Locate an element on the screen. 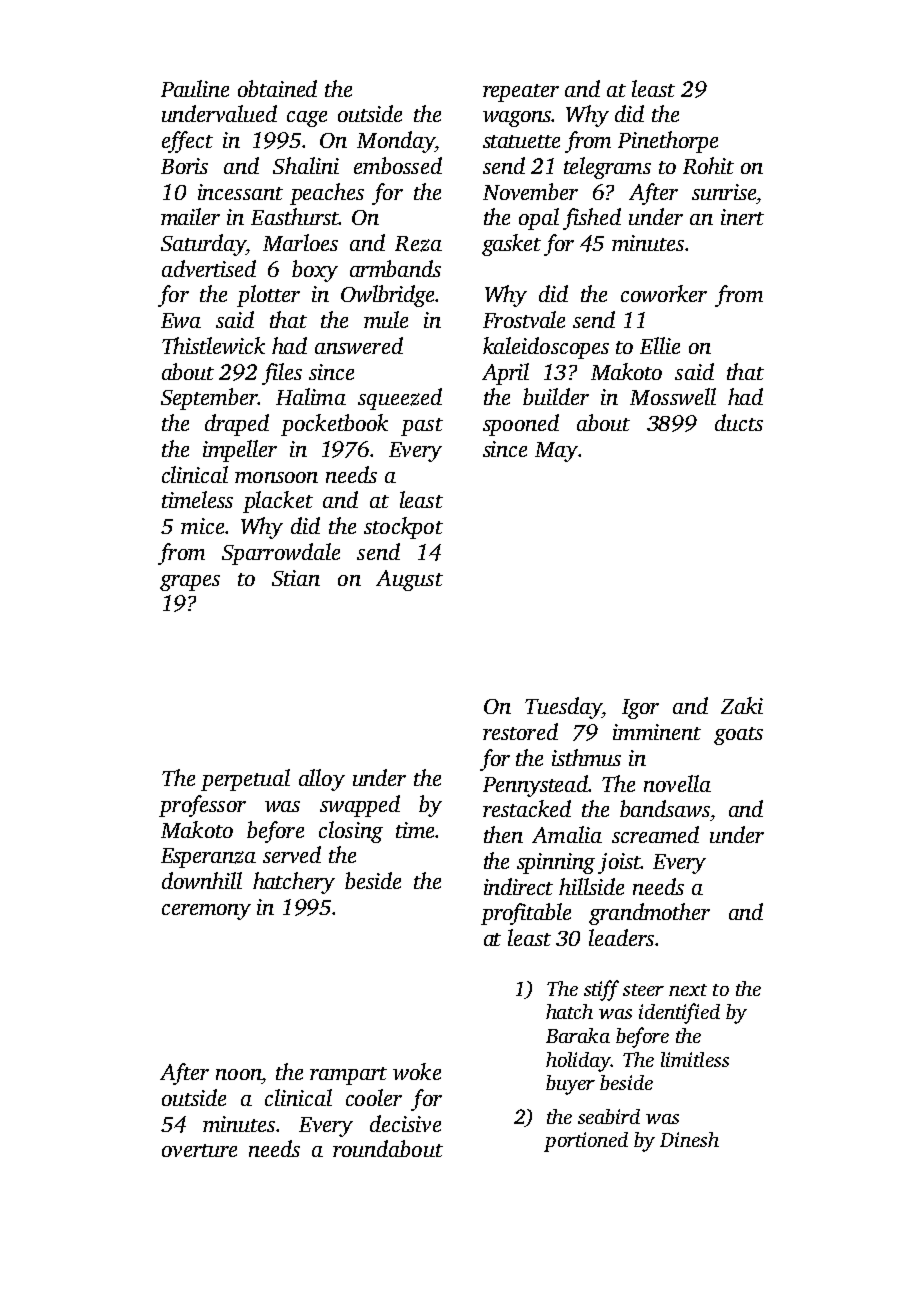 The height and width of the screenshot is (1311, 924). Stian is located at coordinates (296, 578).
